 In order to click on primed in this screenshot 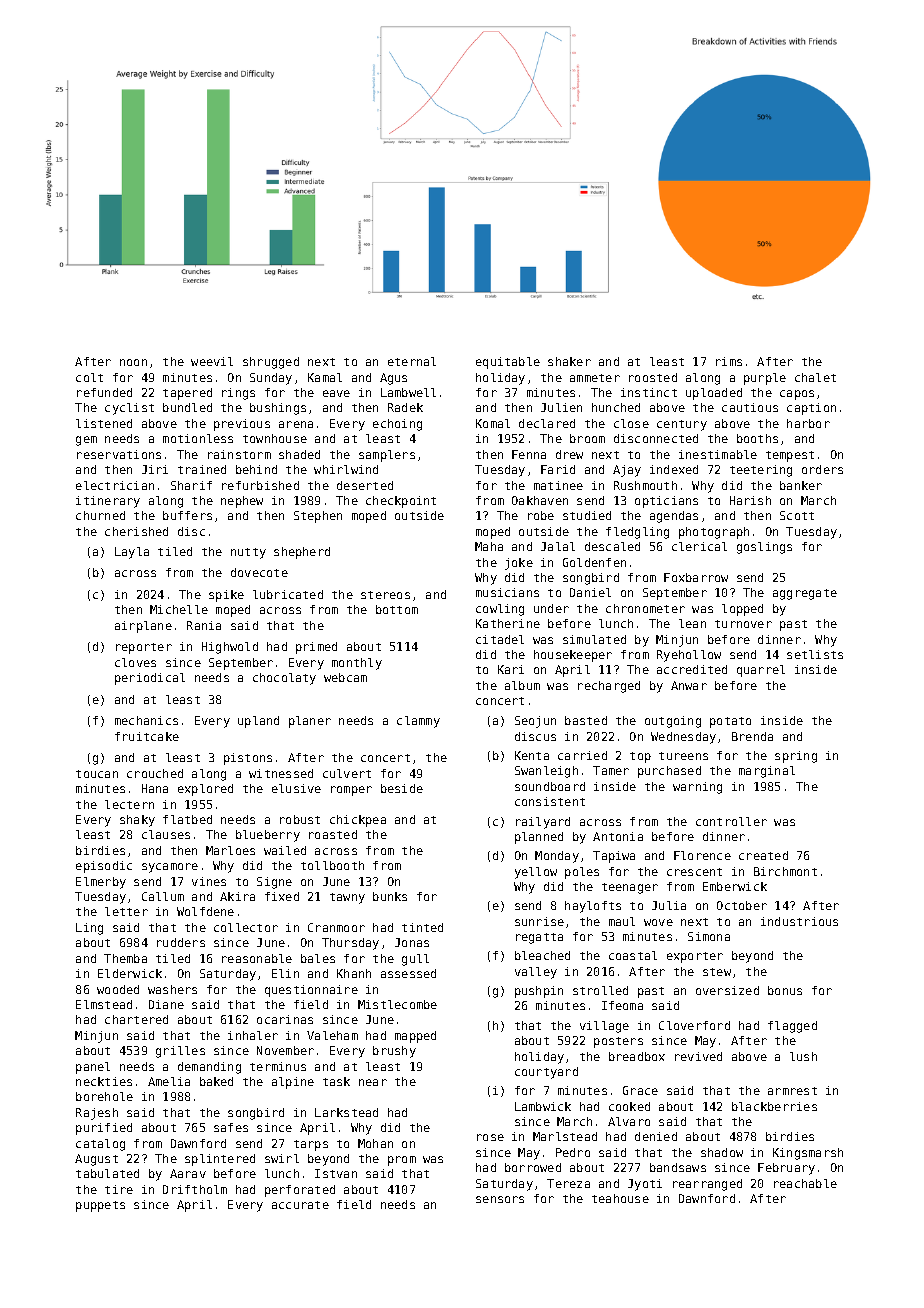, I will do `click(316, 648)`.
